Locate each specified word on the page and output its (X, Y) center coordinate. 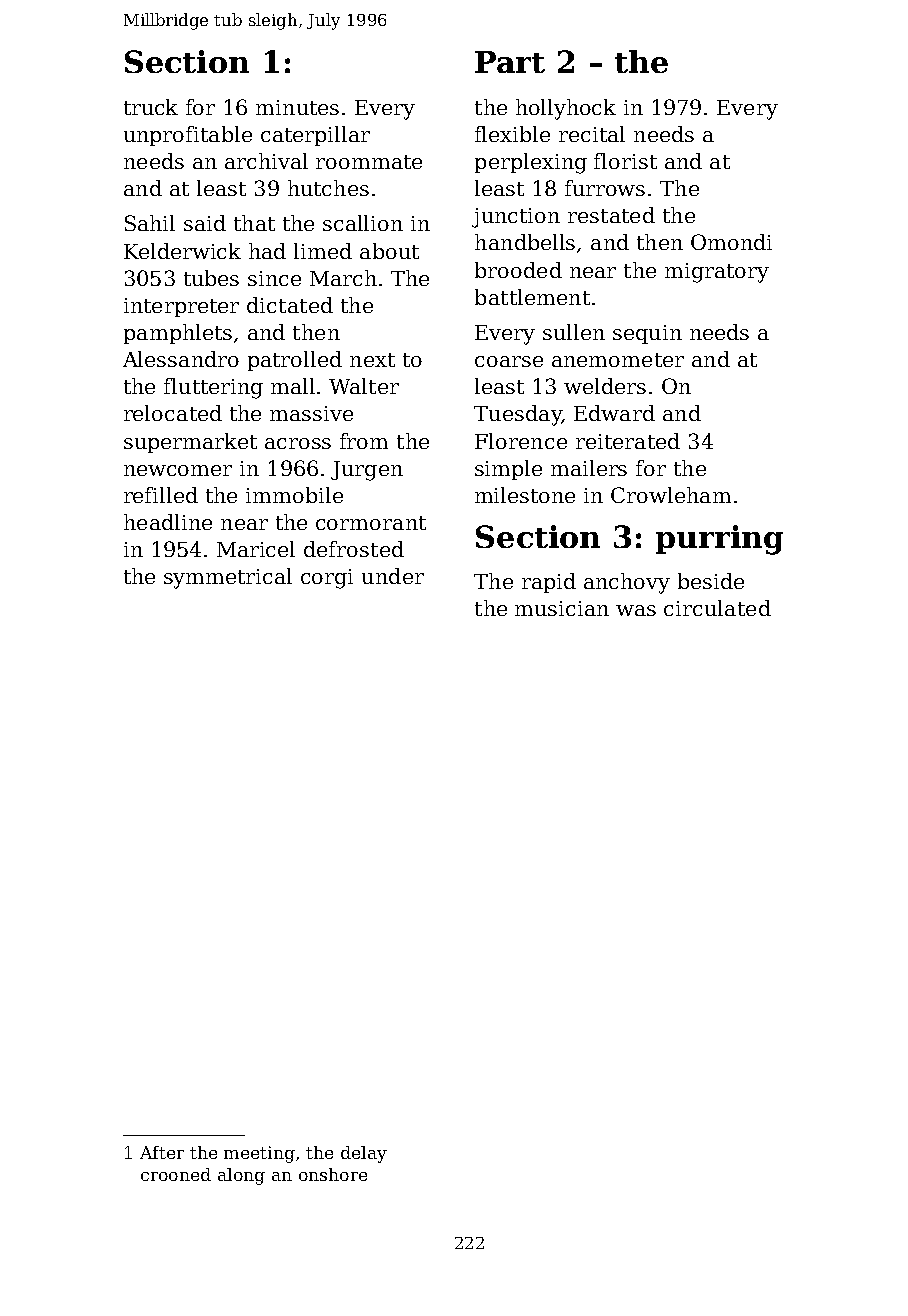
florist (625, 161)
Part (510, 62)
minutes (297, 107)
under (393, 576)
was (636, 610)
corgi (327, 579)
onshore (333, 1174)
